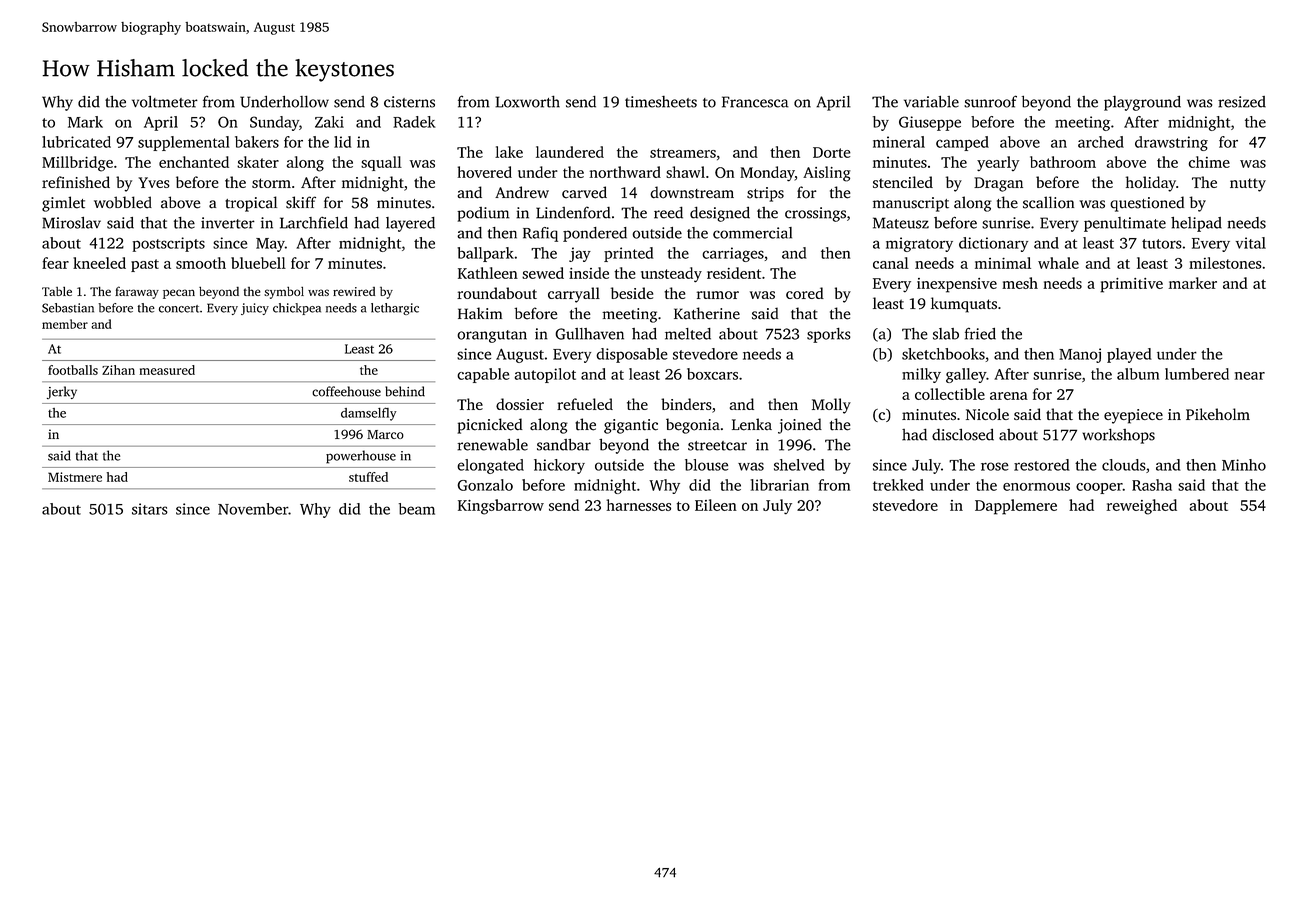  What do you see at coordinates (274, 123) in the page?
I see `Sunday` at bounding box center [274, 123].
